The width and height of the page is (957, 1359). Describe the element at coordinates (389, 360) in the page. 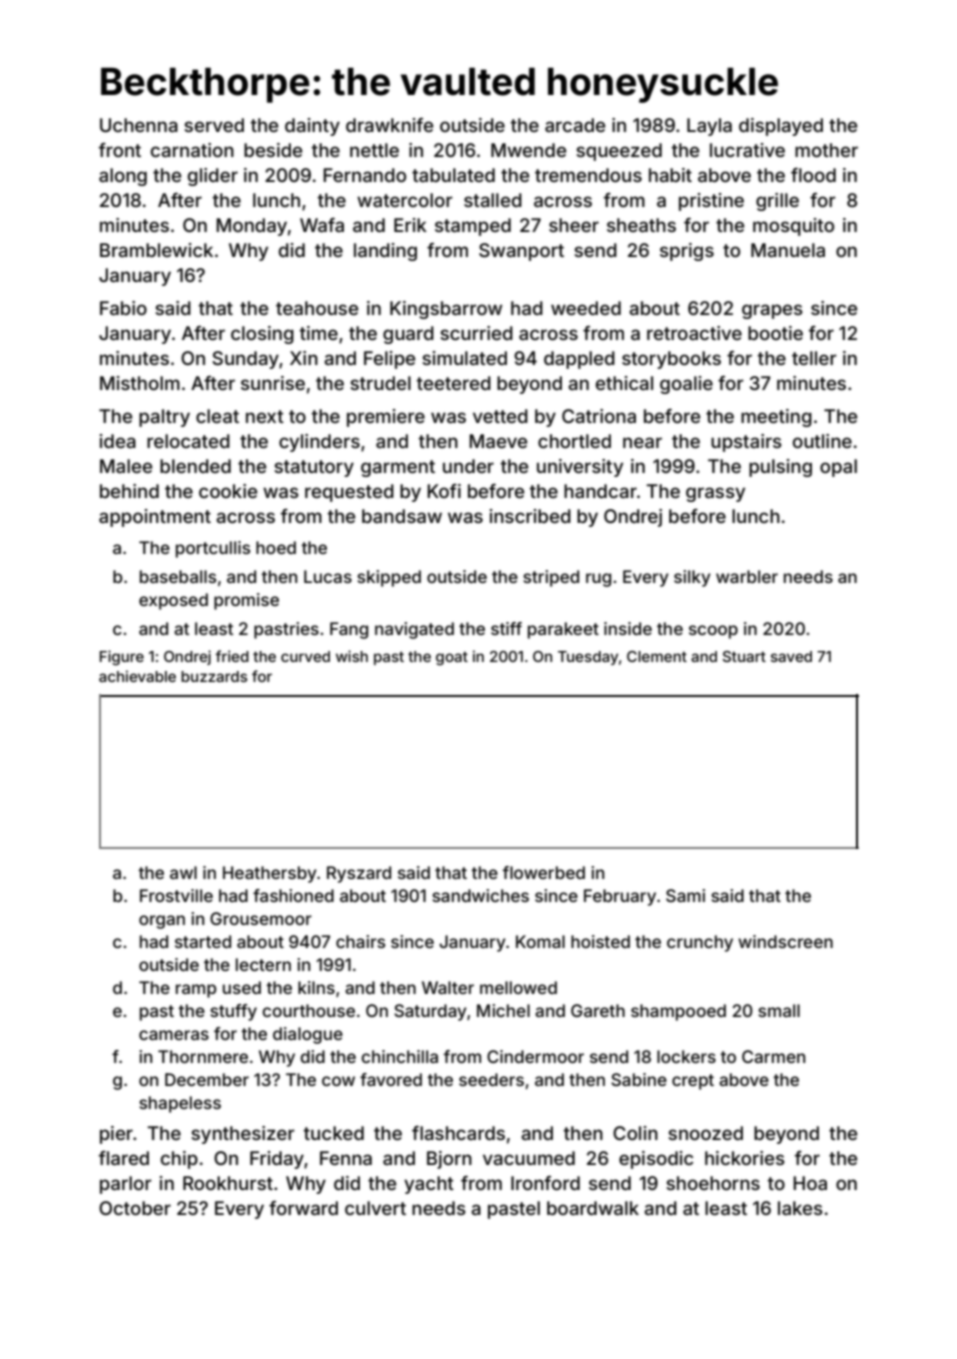

I see `Felipe` at that location.
